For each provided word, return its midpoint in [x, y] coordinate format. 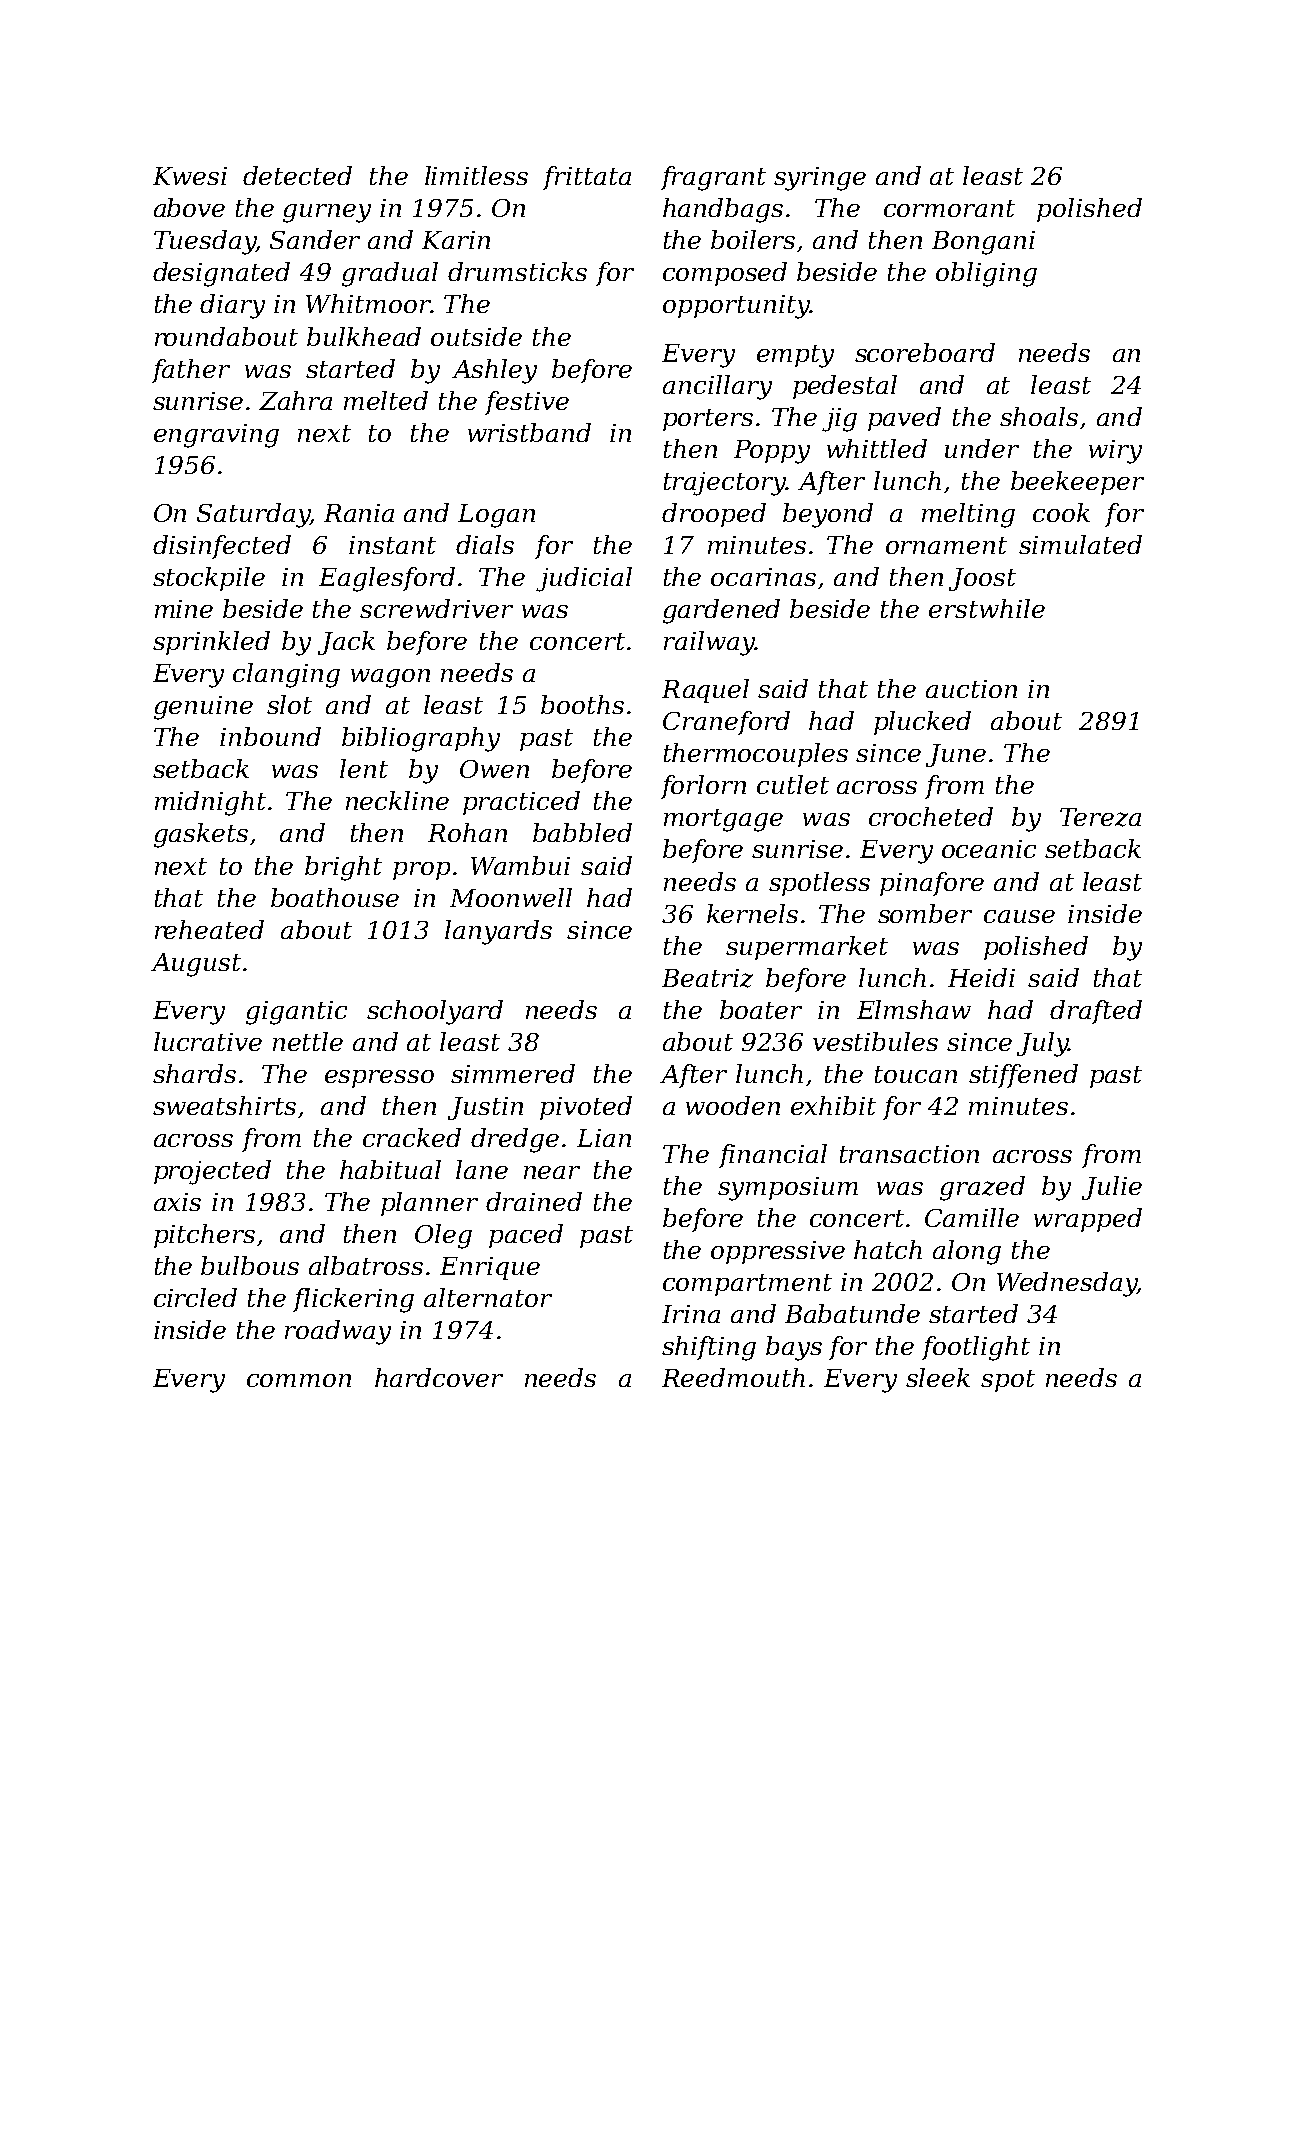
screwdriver [436, 608]
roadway [338, 1332]
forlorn [703, 787]
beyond [828, 515]
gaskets [201, 835]
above [189, 207]
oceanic [989, 849]
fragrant [713, 178]
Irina [691, 1314]
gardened [721, 611]
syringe [820, 179]
